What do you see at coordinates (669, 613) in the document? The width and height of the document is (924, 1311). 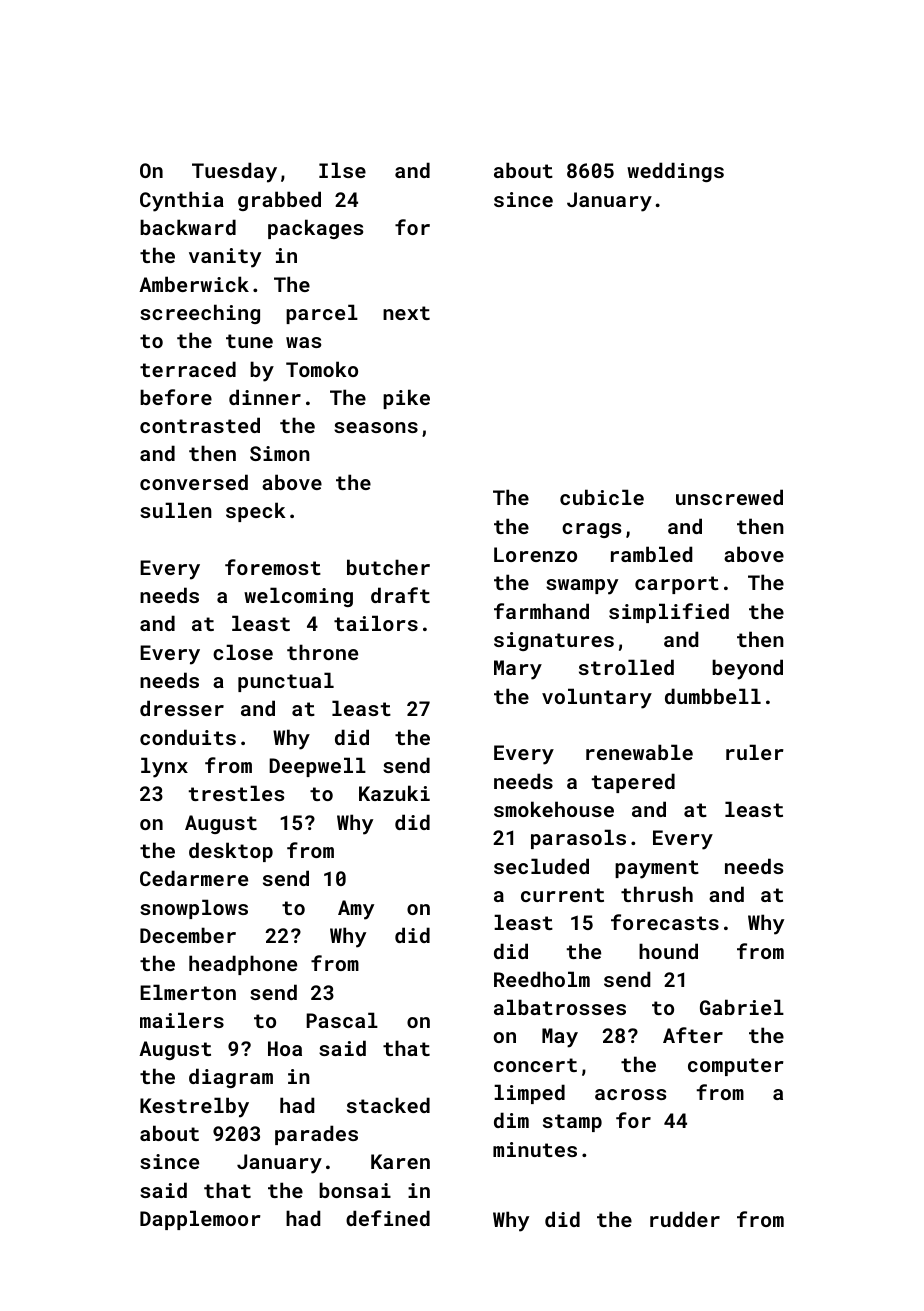 I see `simplified` at bounding box center [669, 613].
